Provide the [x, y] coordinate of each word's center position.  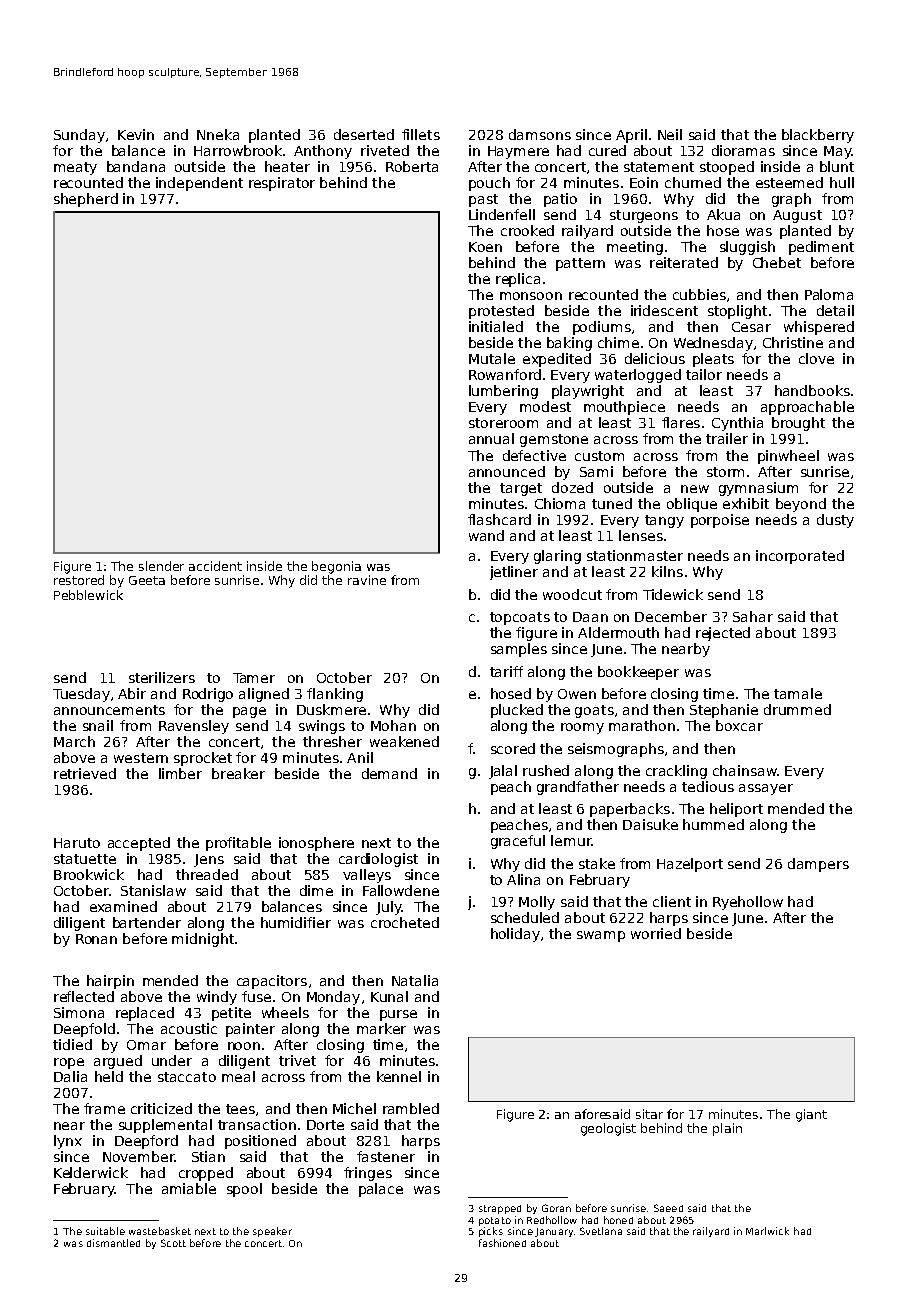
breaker [238, 773]
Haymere [518, 152]
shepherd [86, 200]
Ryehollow [748, 903]
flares [681, 422]
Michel [354, 1108]
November [139, 1156]
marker [381, 1028]
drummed [797, 709]
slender [161, 566]
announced [507, 471]
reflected [84, 996]
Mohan [393, 725]
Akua [723, 214]
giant [811, 1115]
